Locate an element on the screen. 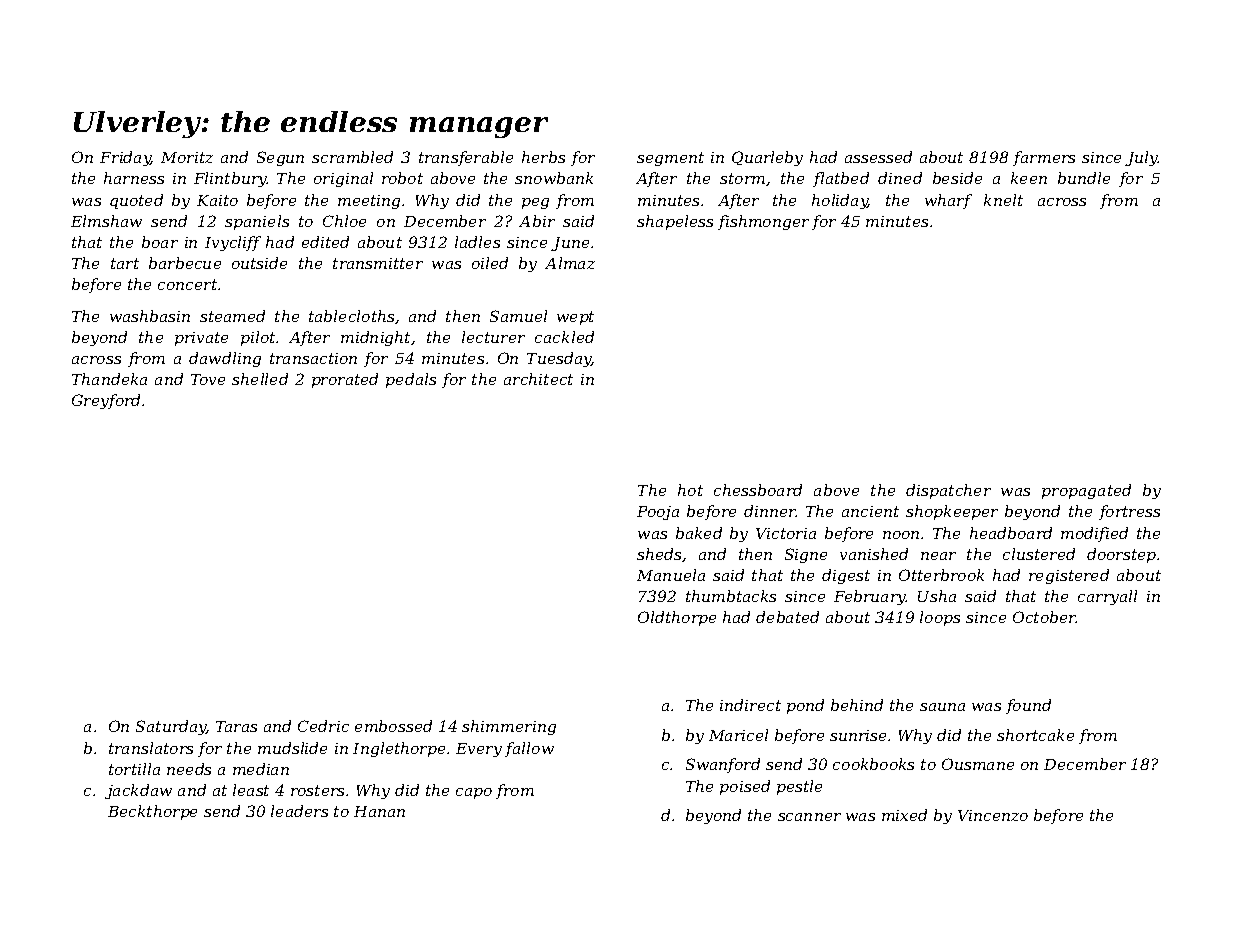 This screenshot has height=952, width=1233. least is located at coordinates (251, 790).
